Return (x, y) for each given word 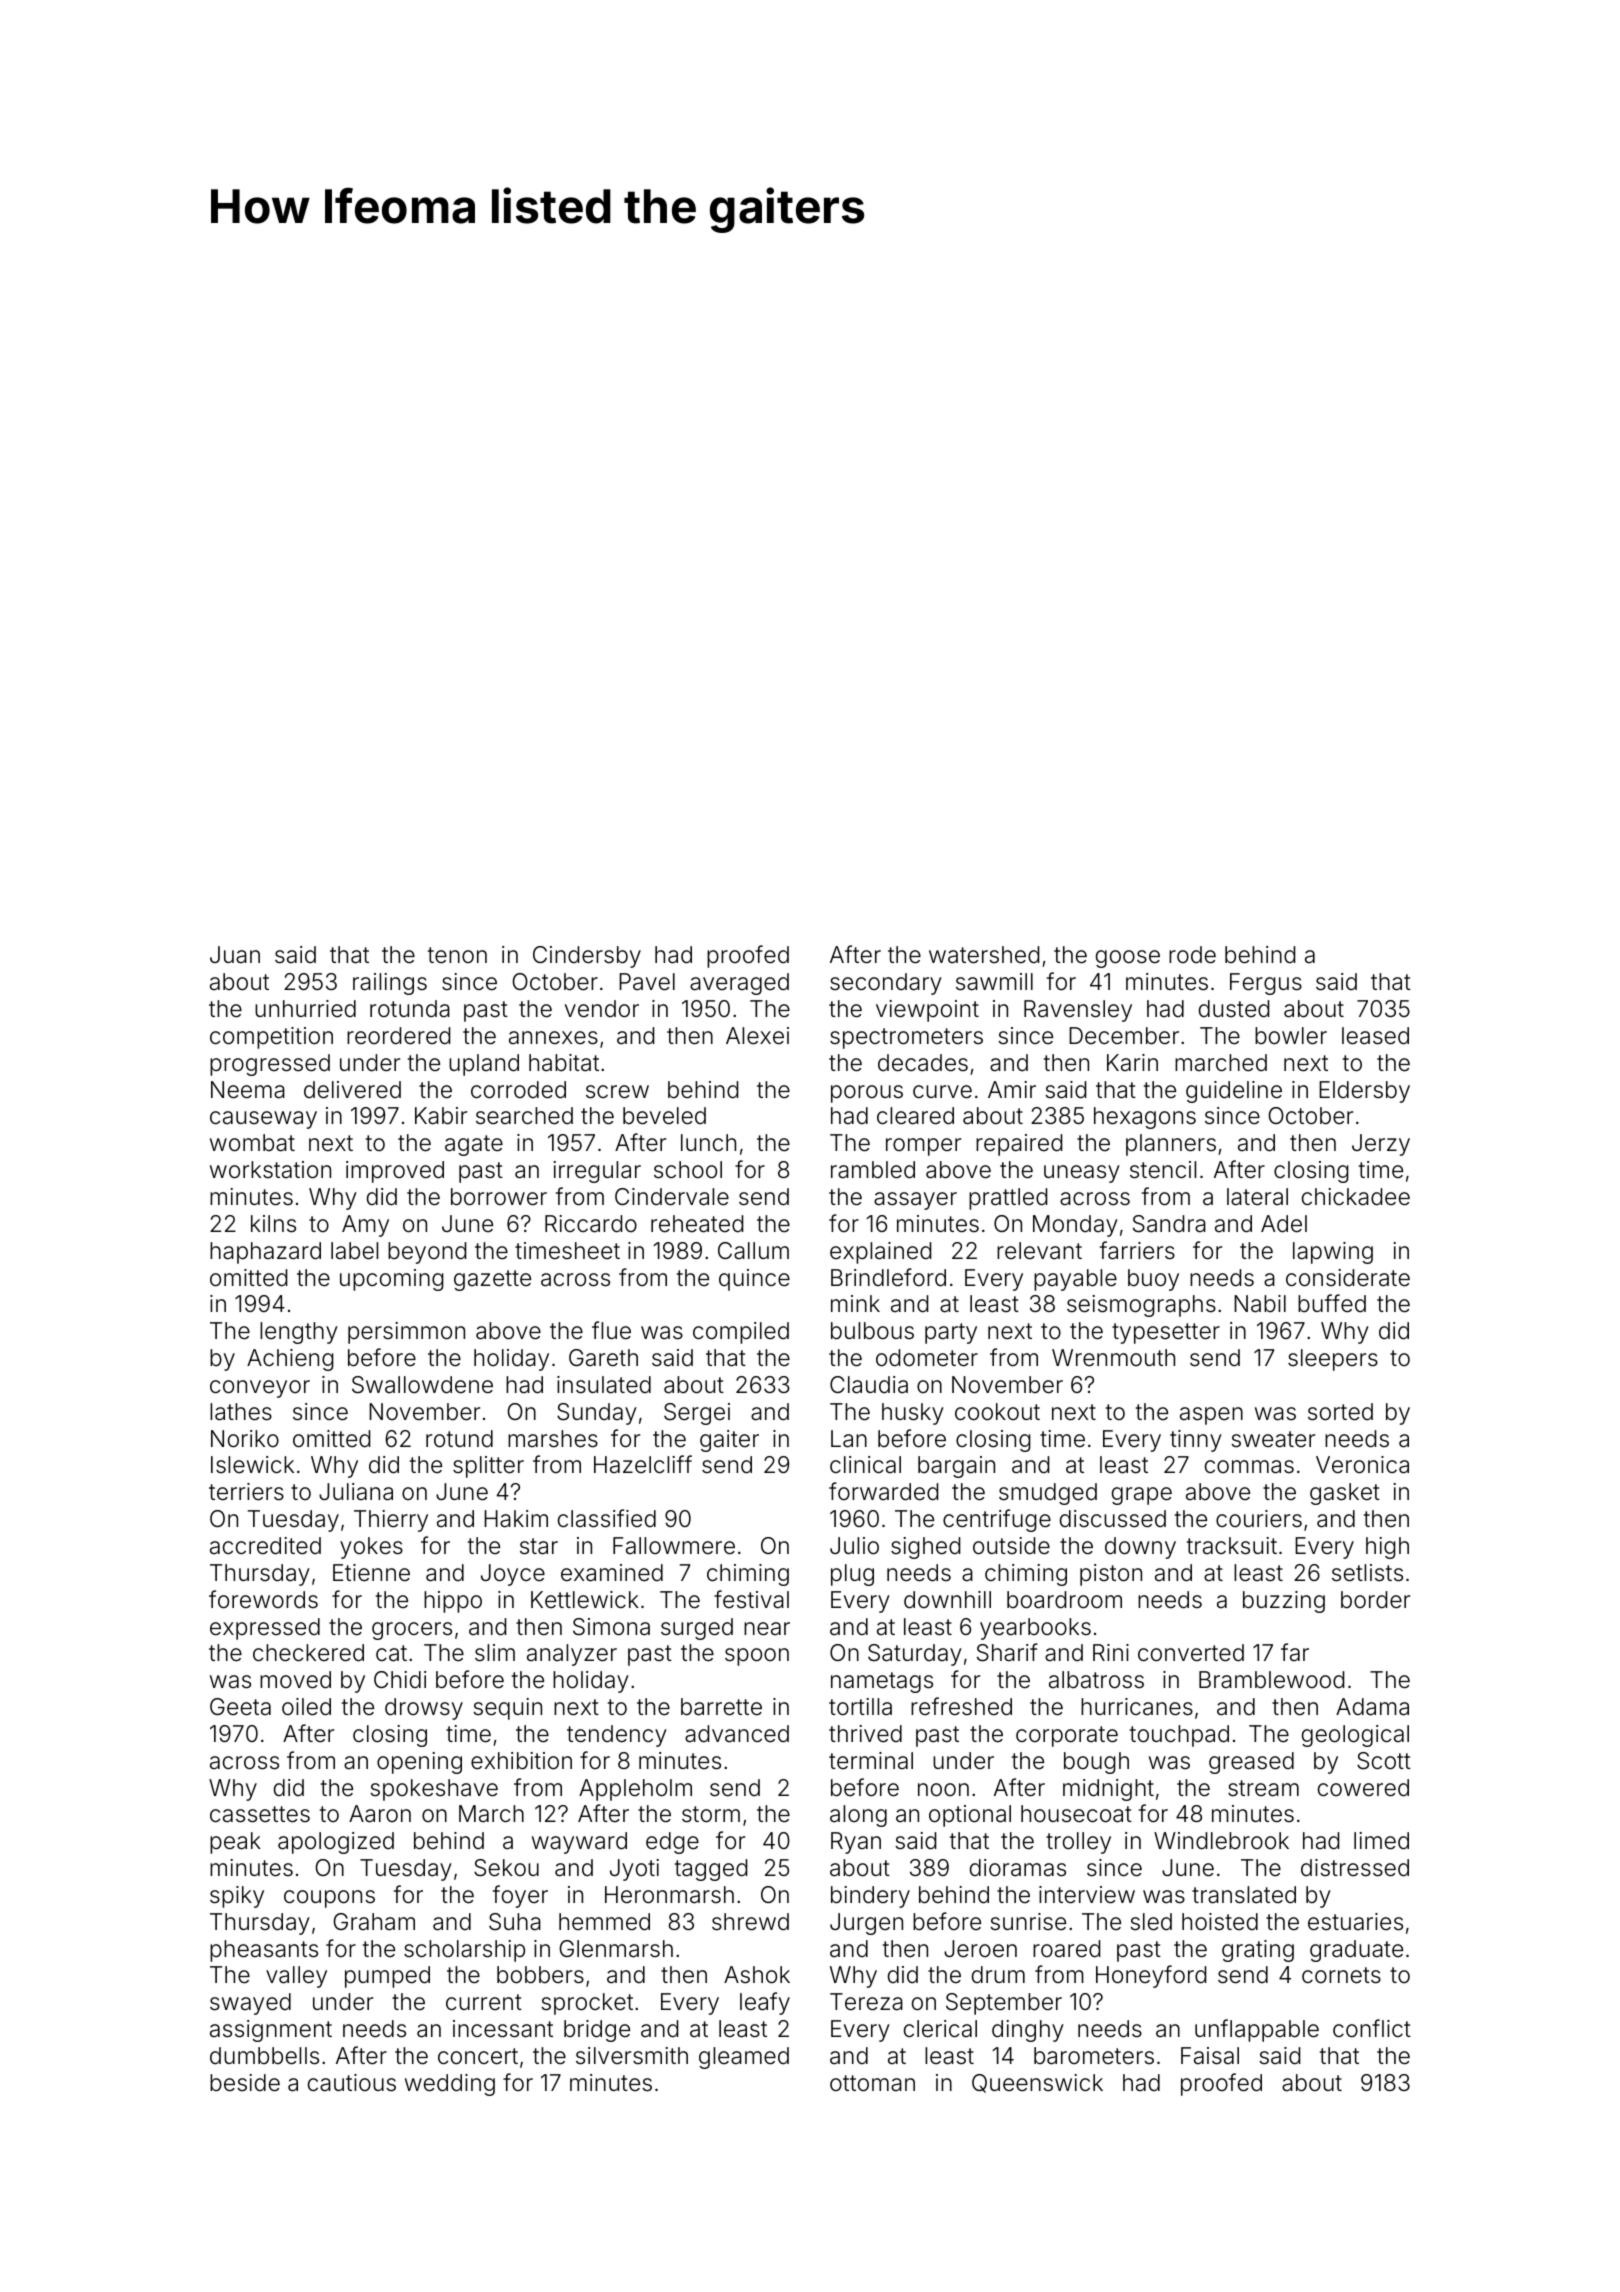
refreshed (961, 1706)
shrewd (750, 1922)
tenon (457, 955)
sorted (1340, 1412)
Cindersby (587, 957)
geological (1355, 1736)
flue (611, 1330)
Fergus (1266, 984)
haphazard (265, 1253)
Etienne (371, 1573)
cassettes (260, 1814)
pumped (387, 1977)
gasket (1345, 1494)
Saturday (915, 1655)
